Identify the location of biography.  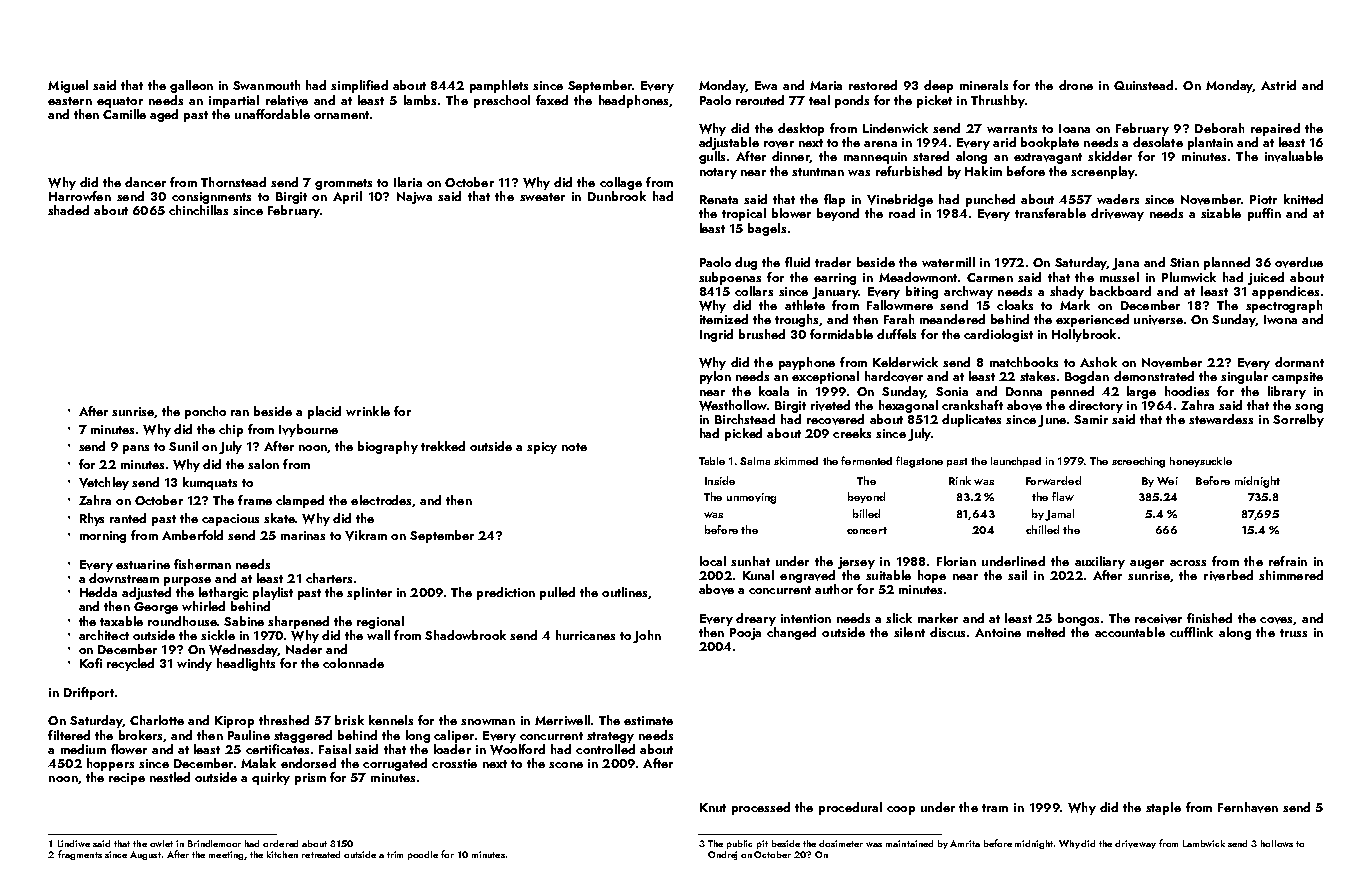
(388, 447).
